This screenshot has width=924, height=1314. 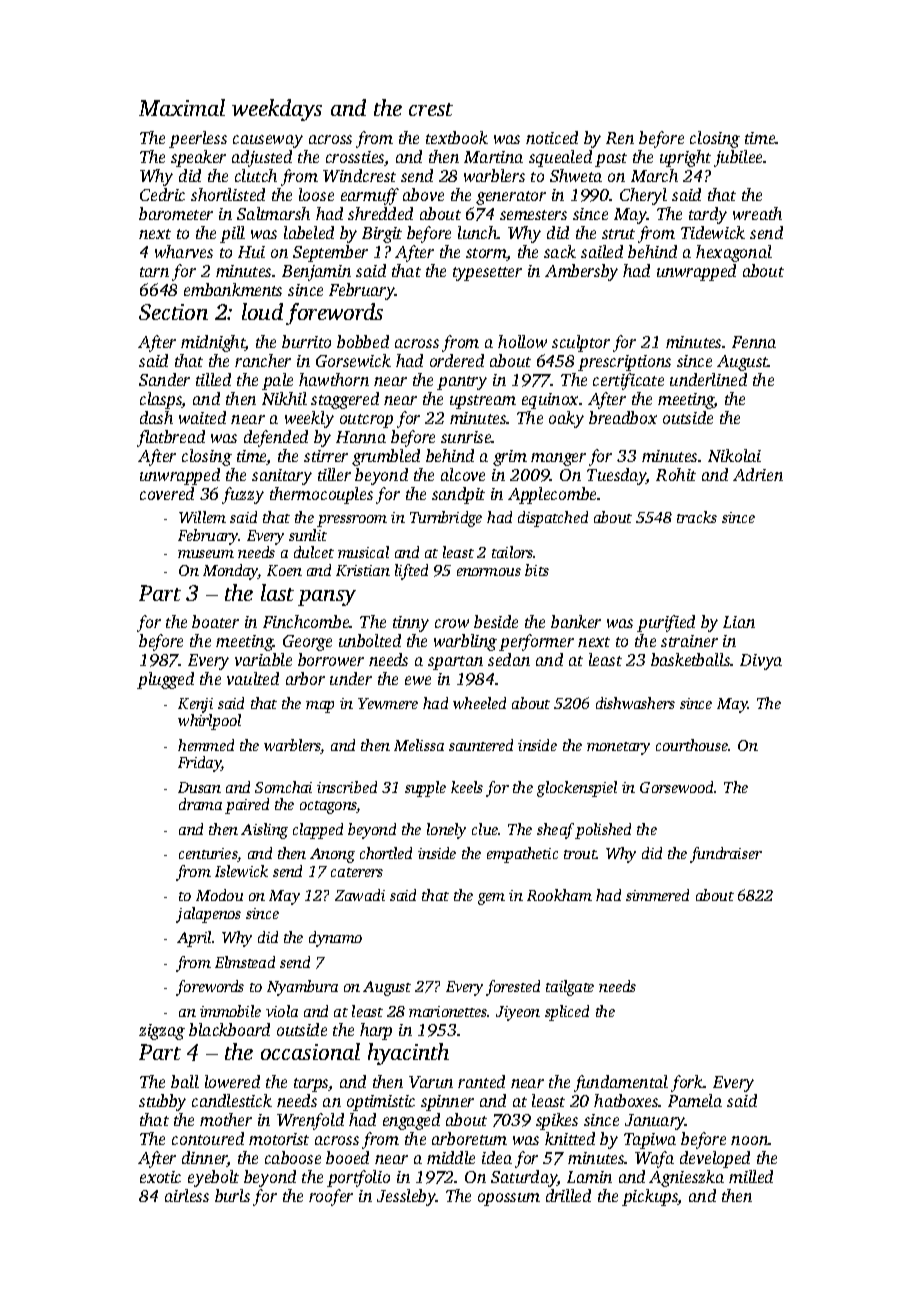 I want to click on textbook, so click(x=457, y=137).
